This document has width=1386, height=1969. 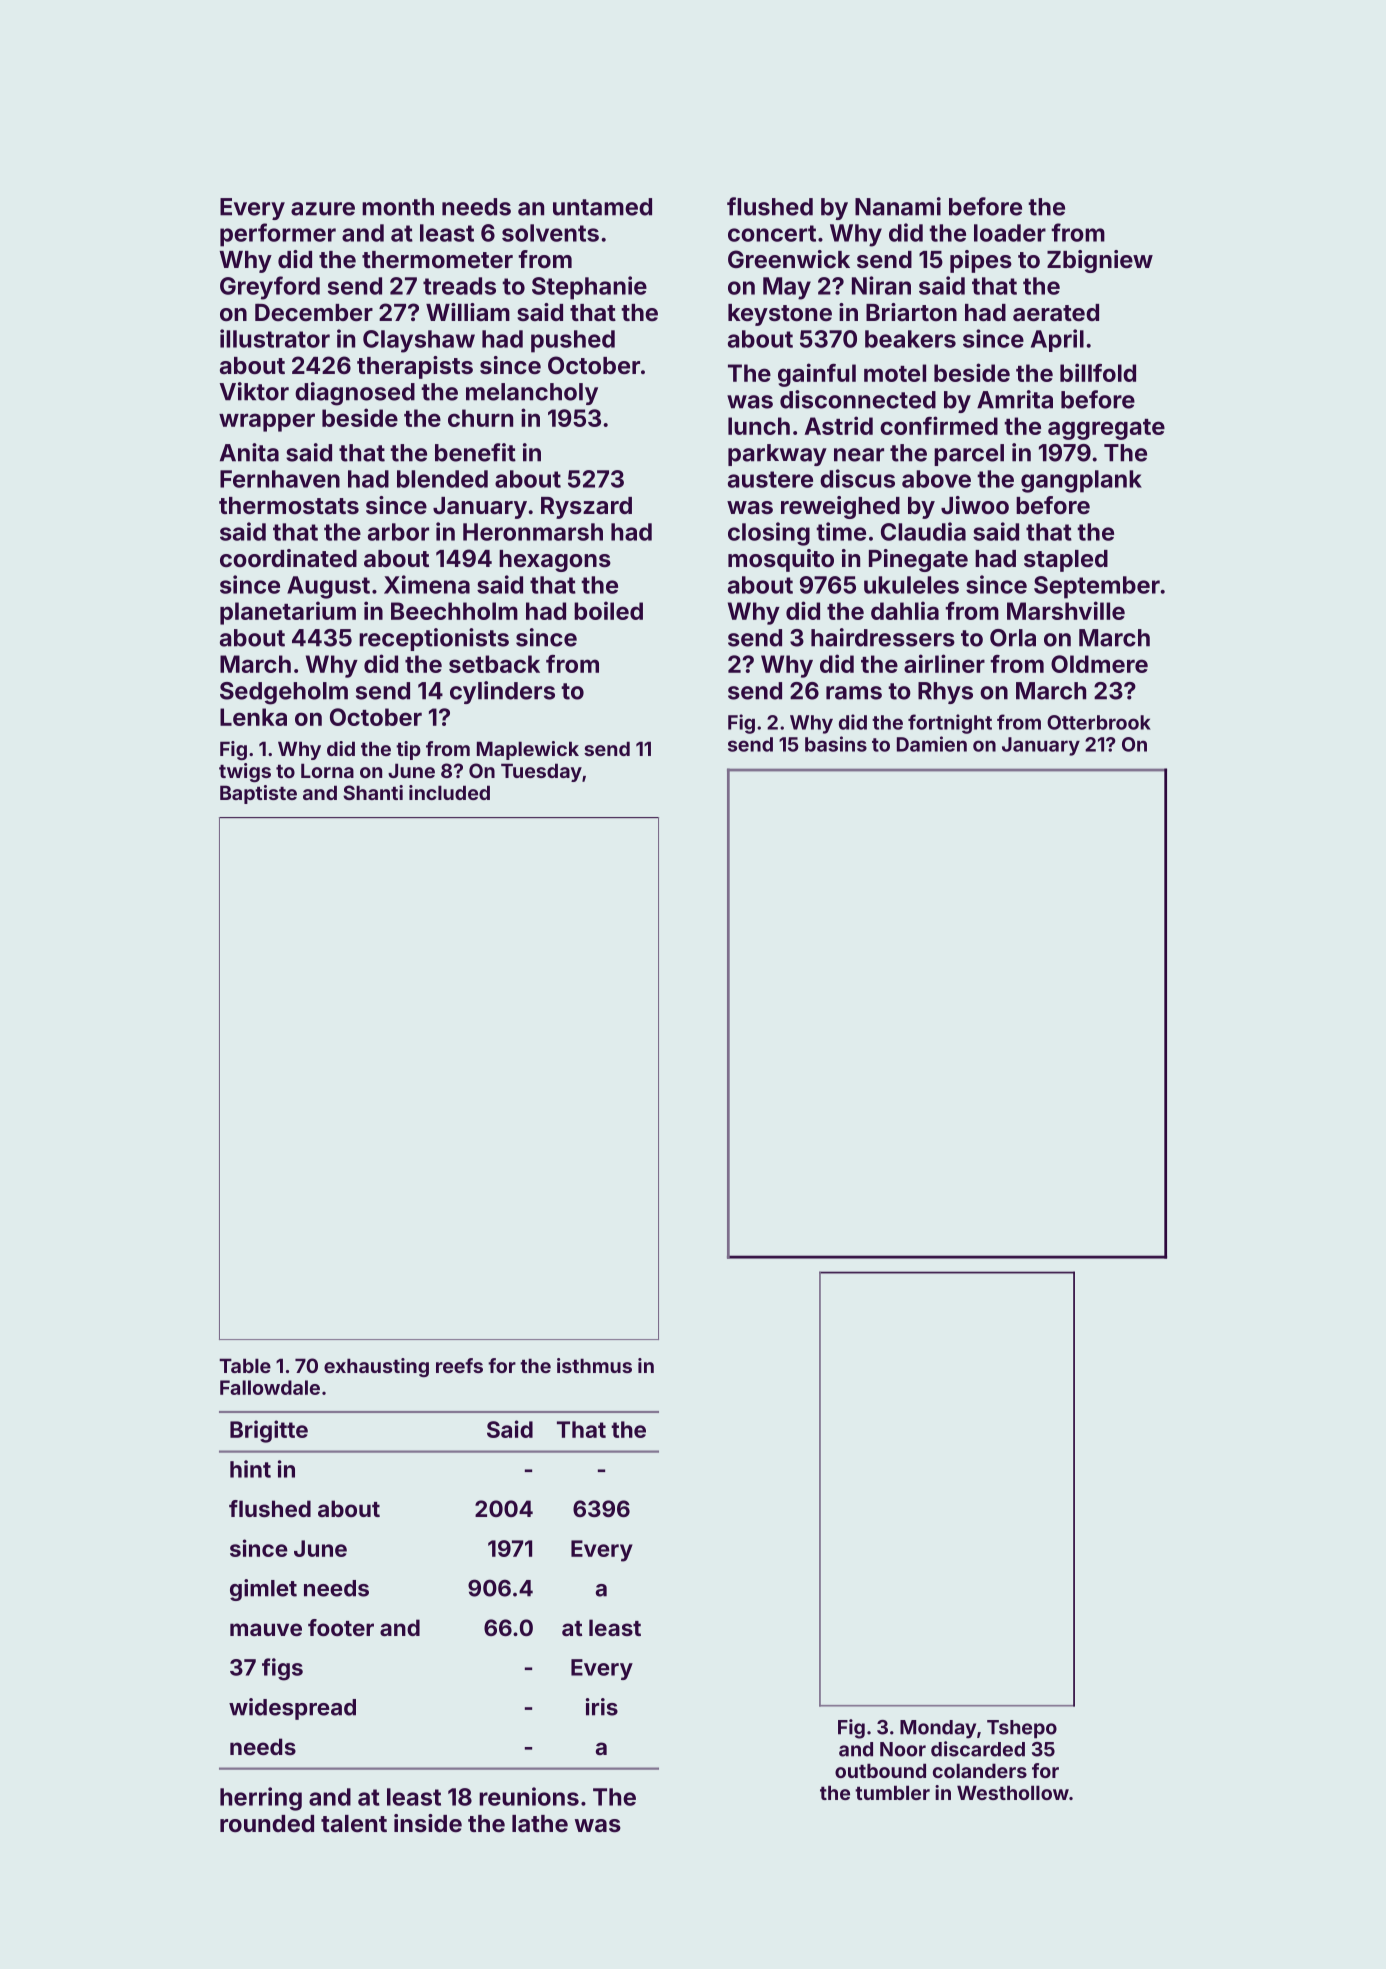 What do you see at coordinates (573, 341) in the document?
I see `pushed` at bounding box center [573, 341].
